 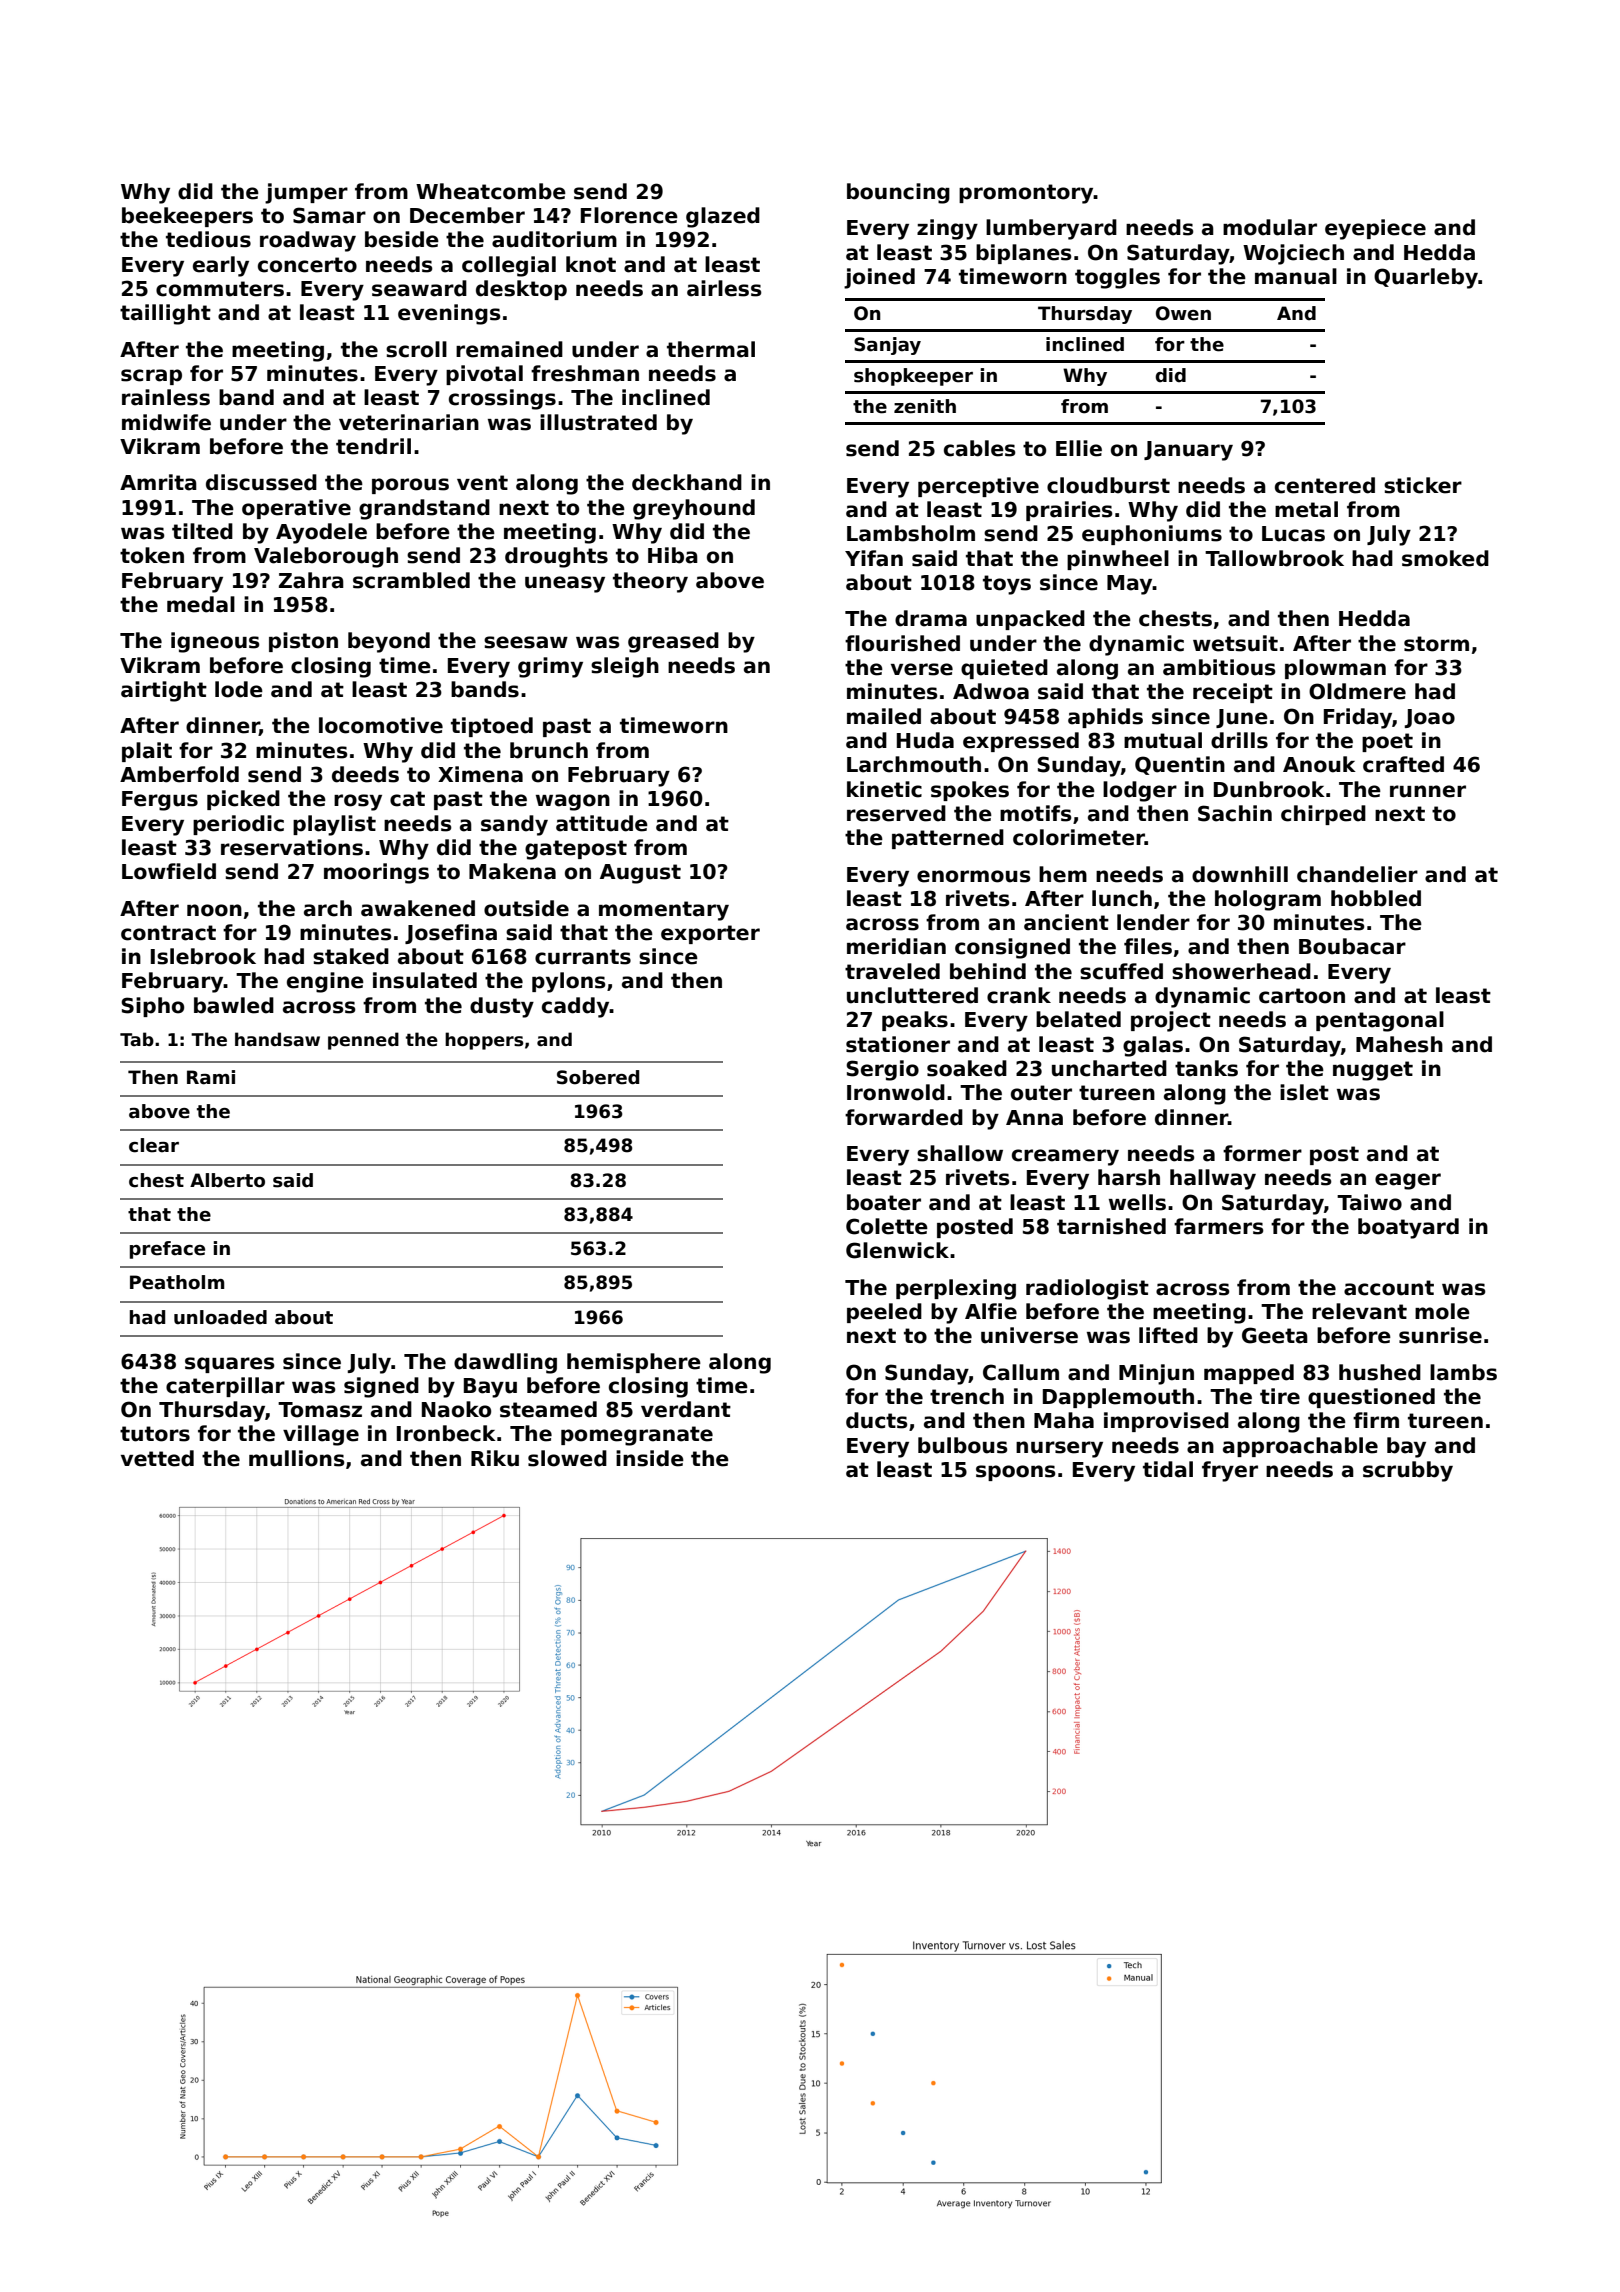 What do you see at coordinates (1325, 485) in the document?
I see `centered` at bounding box center [1325, 485].
